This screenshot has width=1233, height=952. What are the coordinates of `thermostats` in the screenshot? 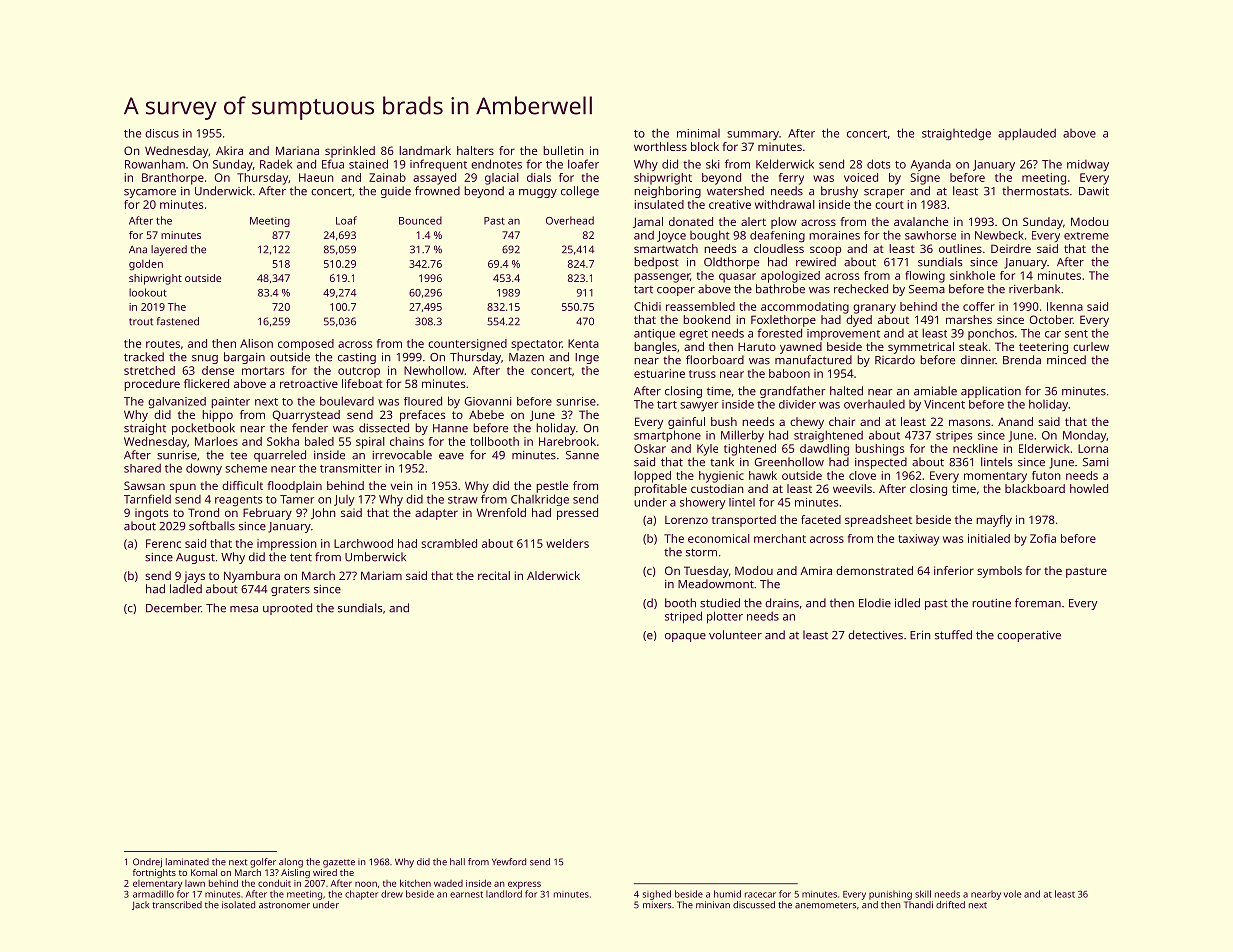 It's located at (1035, 191).
